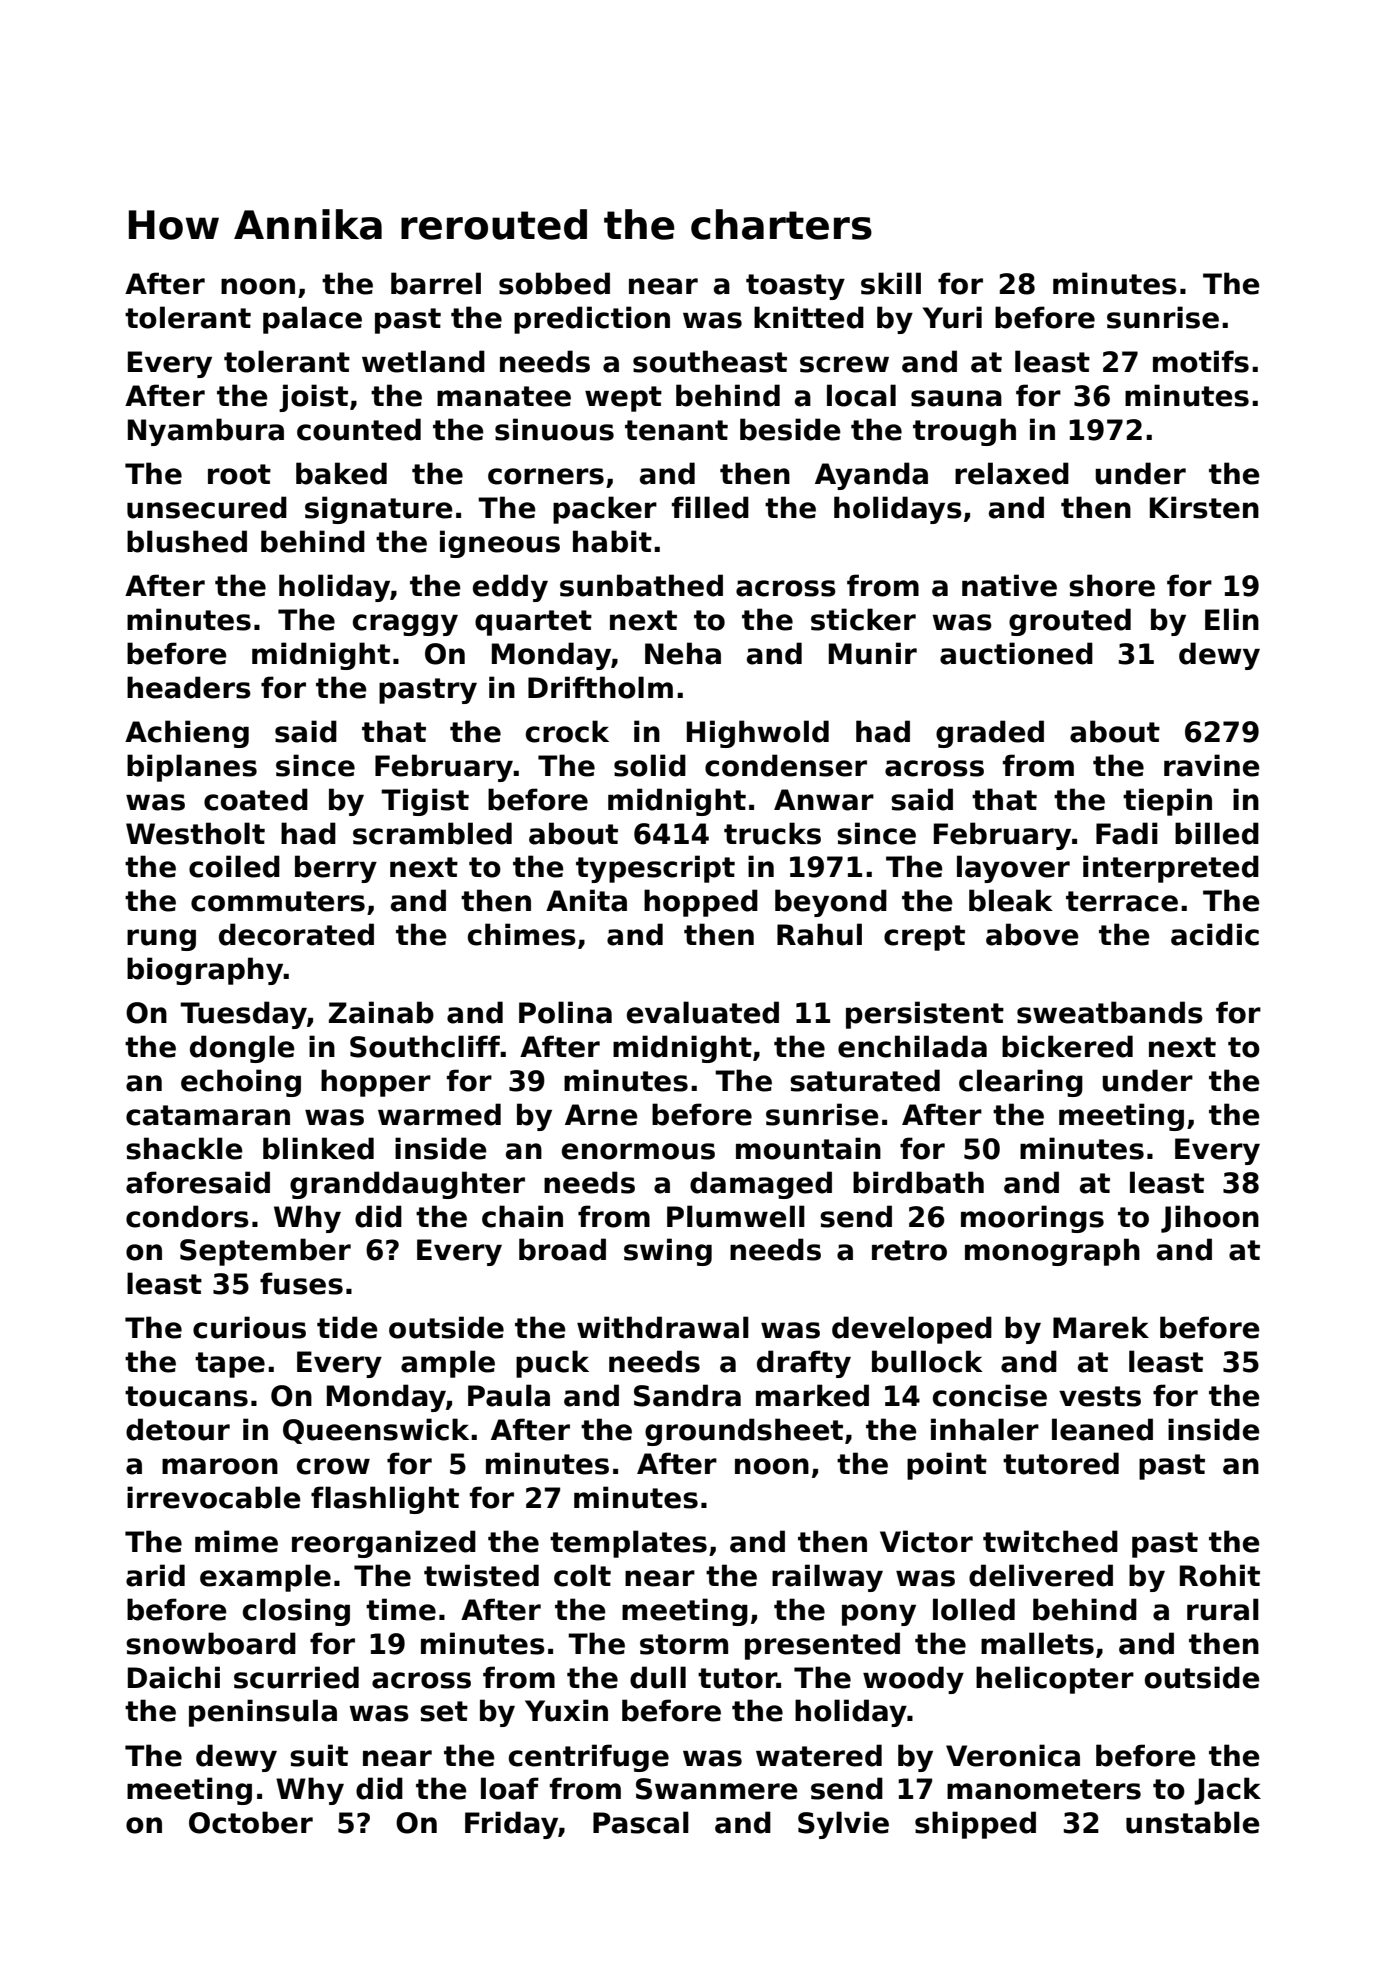  What do you see at coordinates (432, 833) in the document?
I see `scrambled` at bounding box center [432, 833].
